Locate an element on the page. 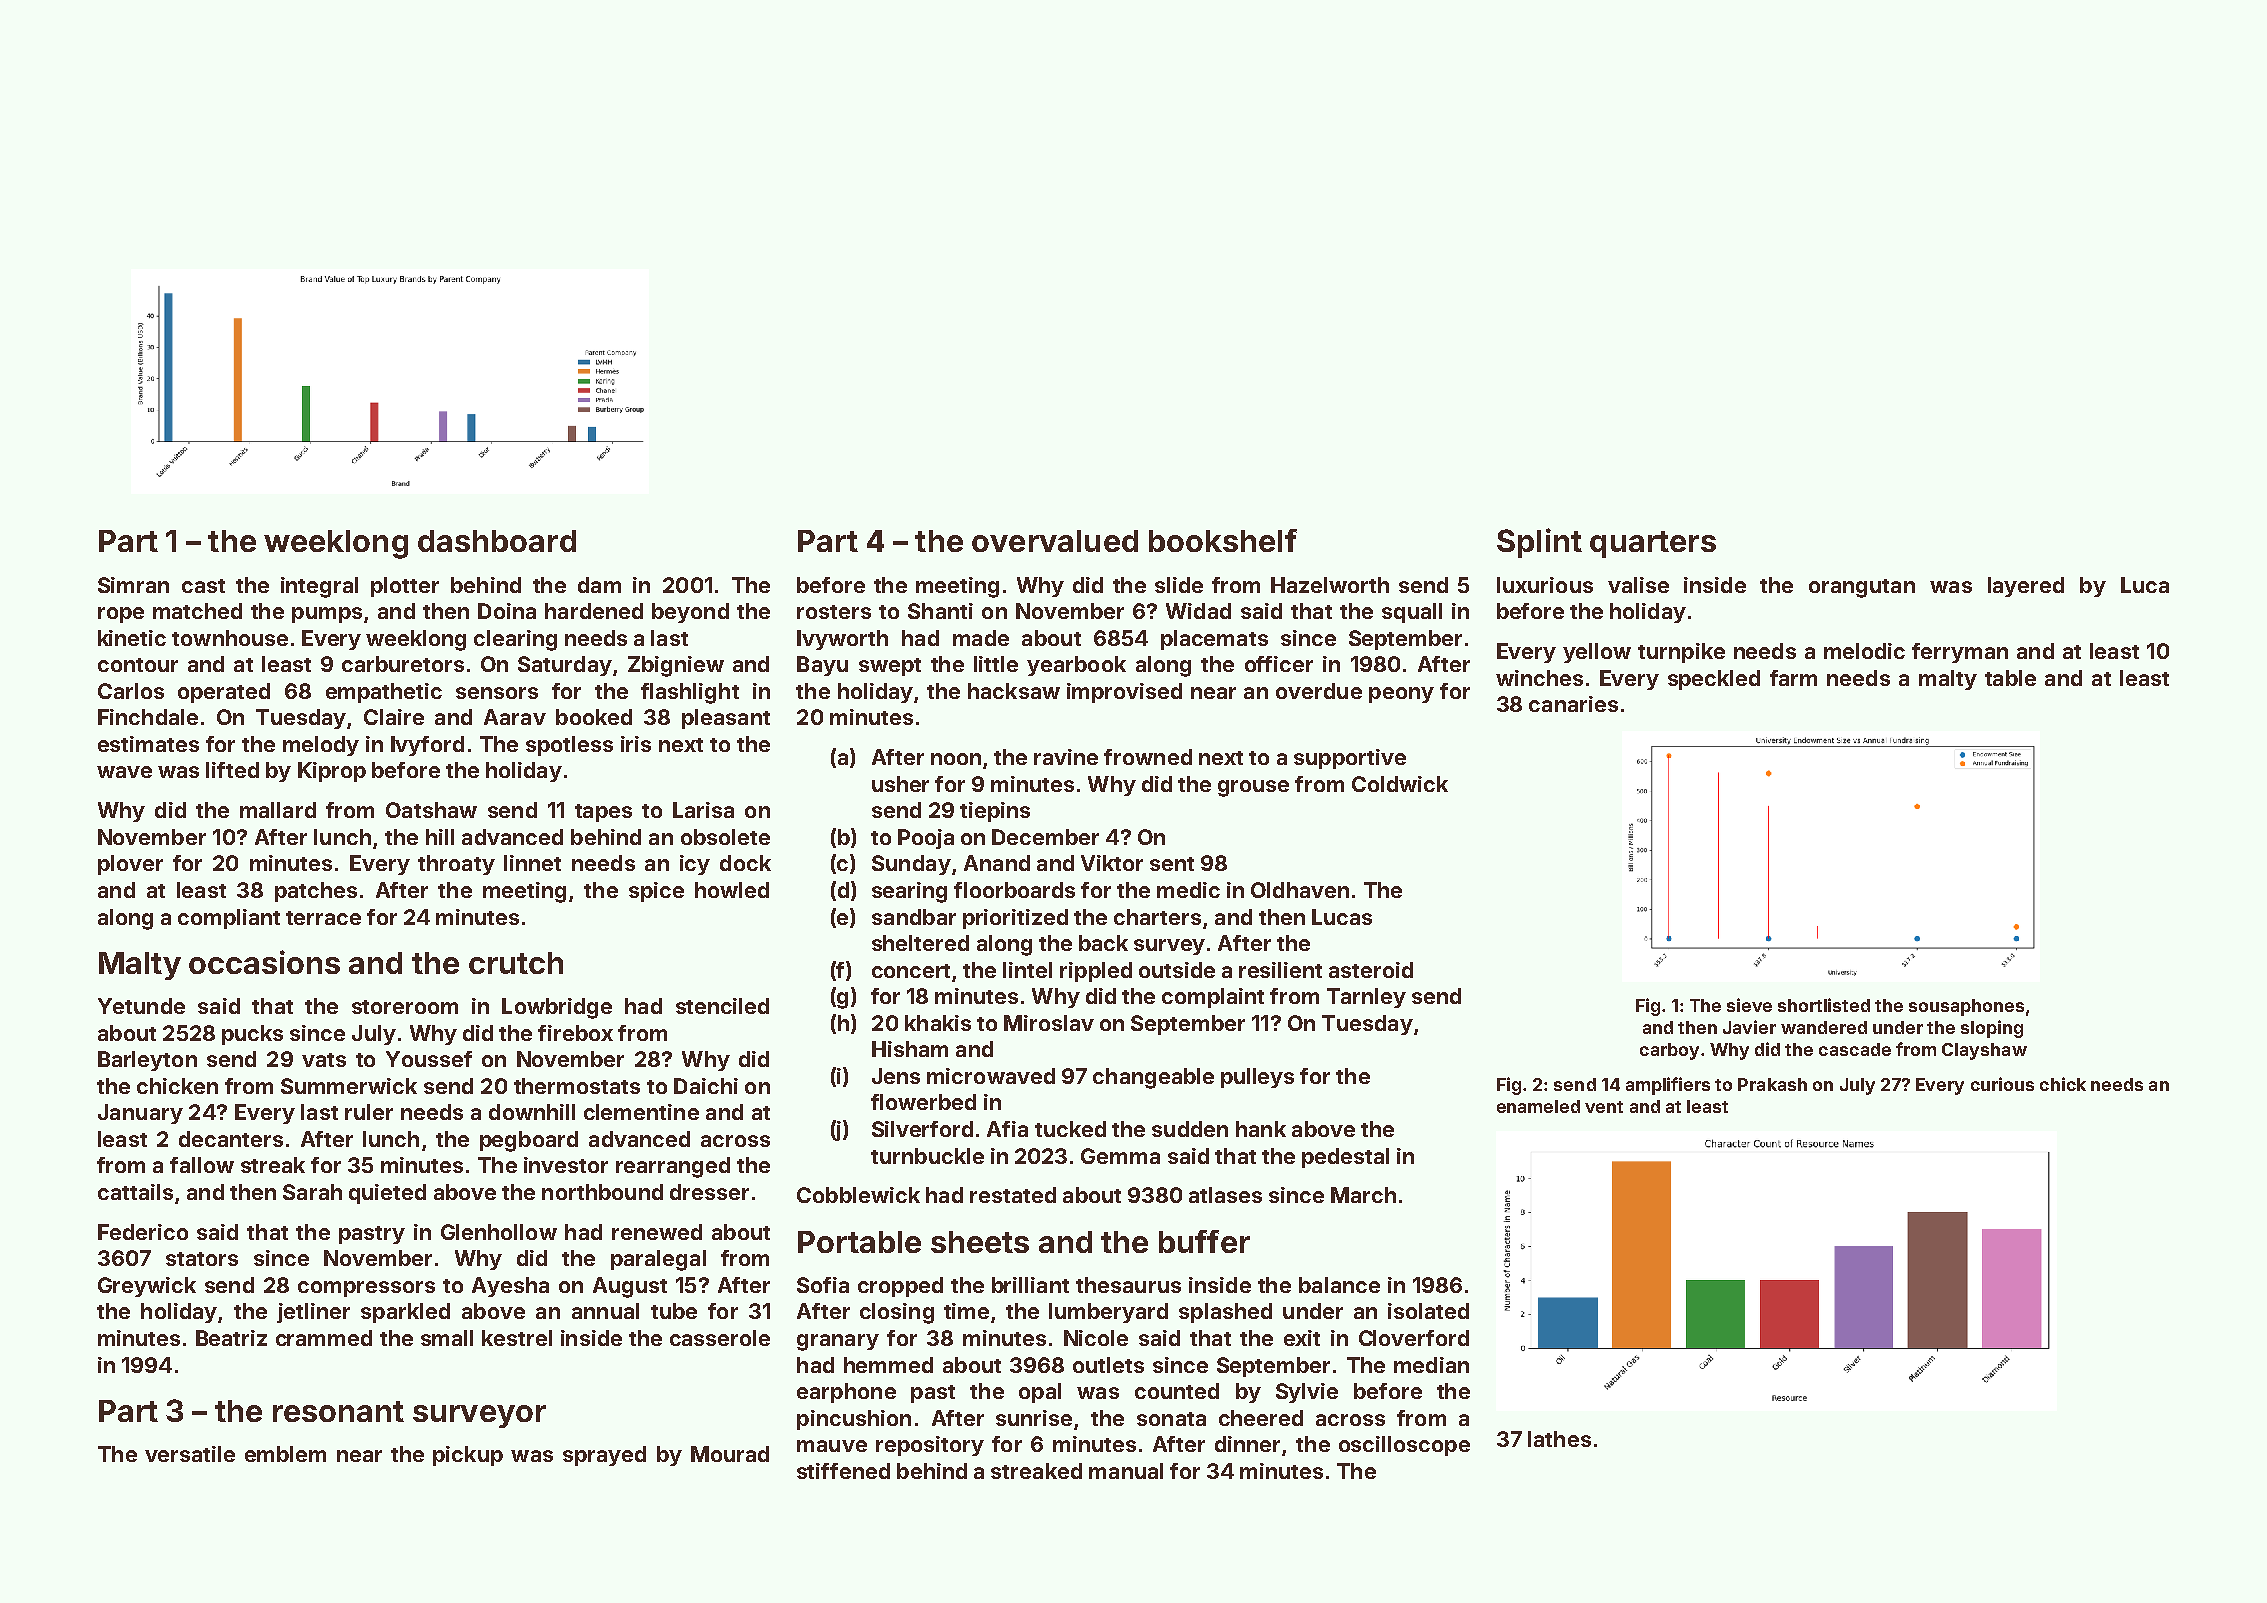 The width and height of the document is (2267, 1603). pickup is located at coordinates (468, 1456).
